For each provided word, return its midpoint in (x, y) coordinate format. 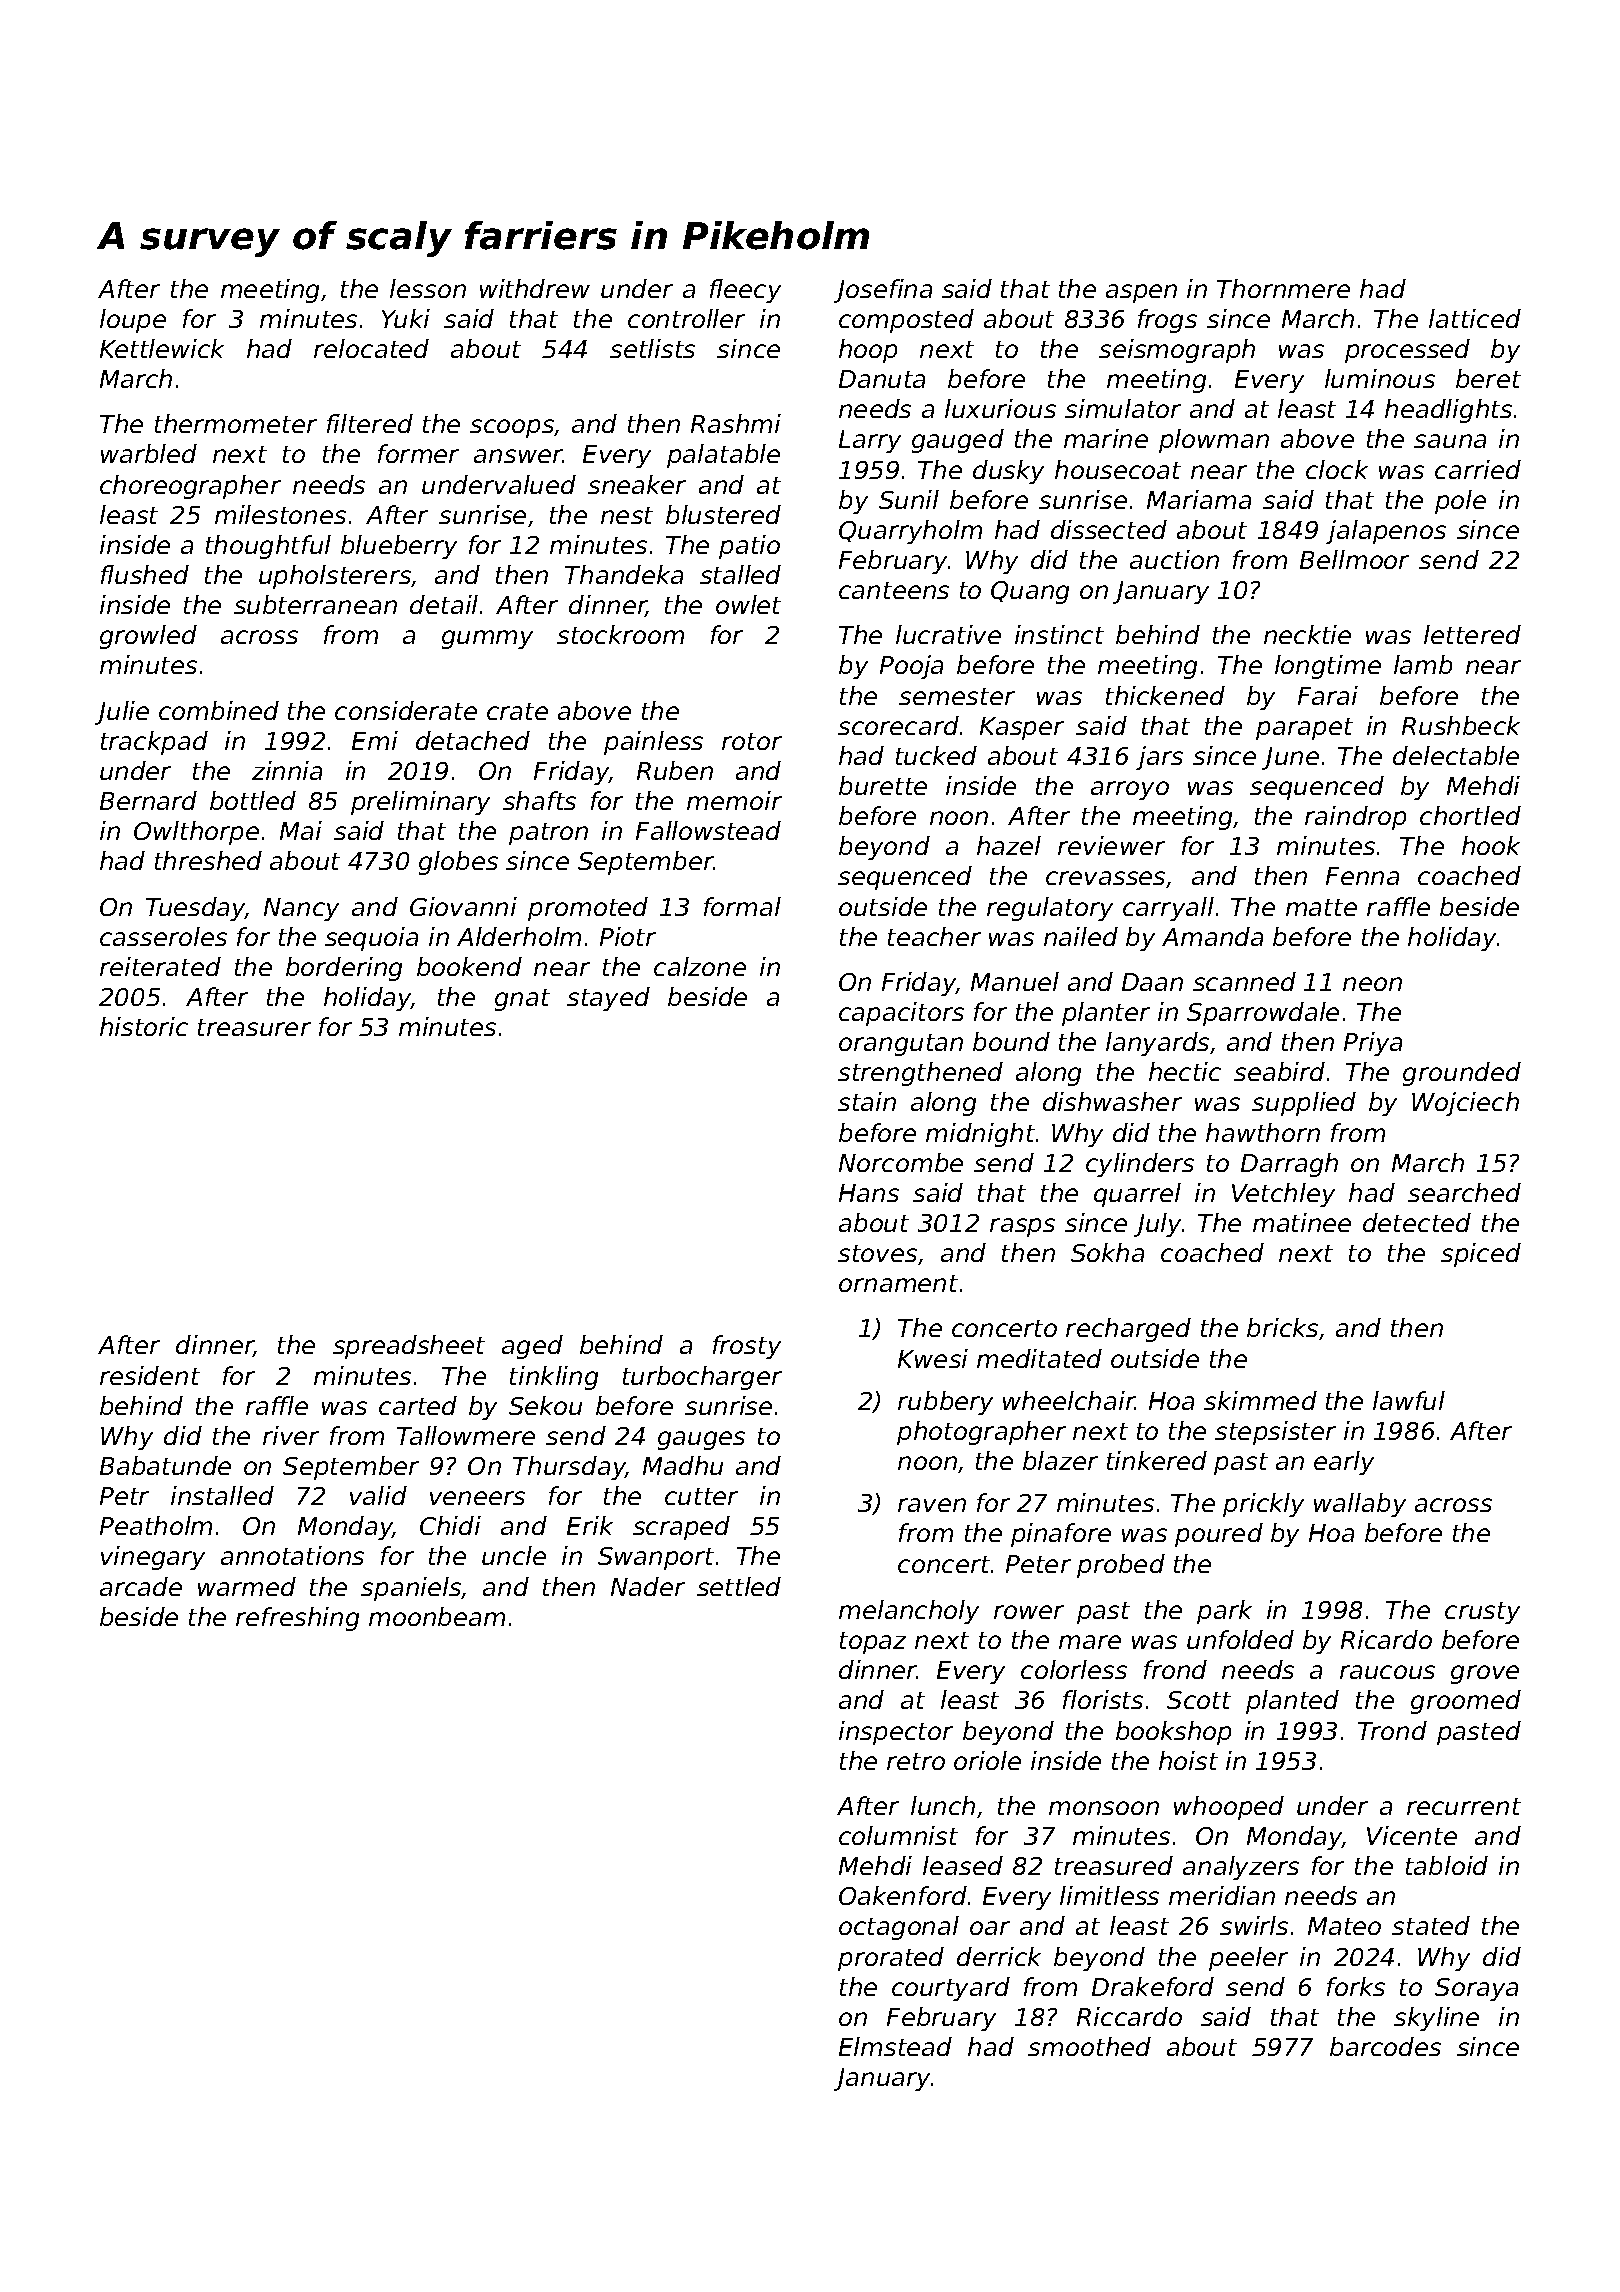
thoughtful (268, 547)
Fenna (1362, 876)
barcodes (1385, 2046)
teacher (934, 936)
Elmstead (895, 2046)
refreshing (297, 1619)
